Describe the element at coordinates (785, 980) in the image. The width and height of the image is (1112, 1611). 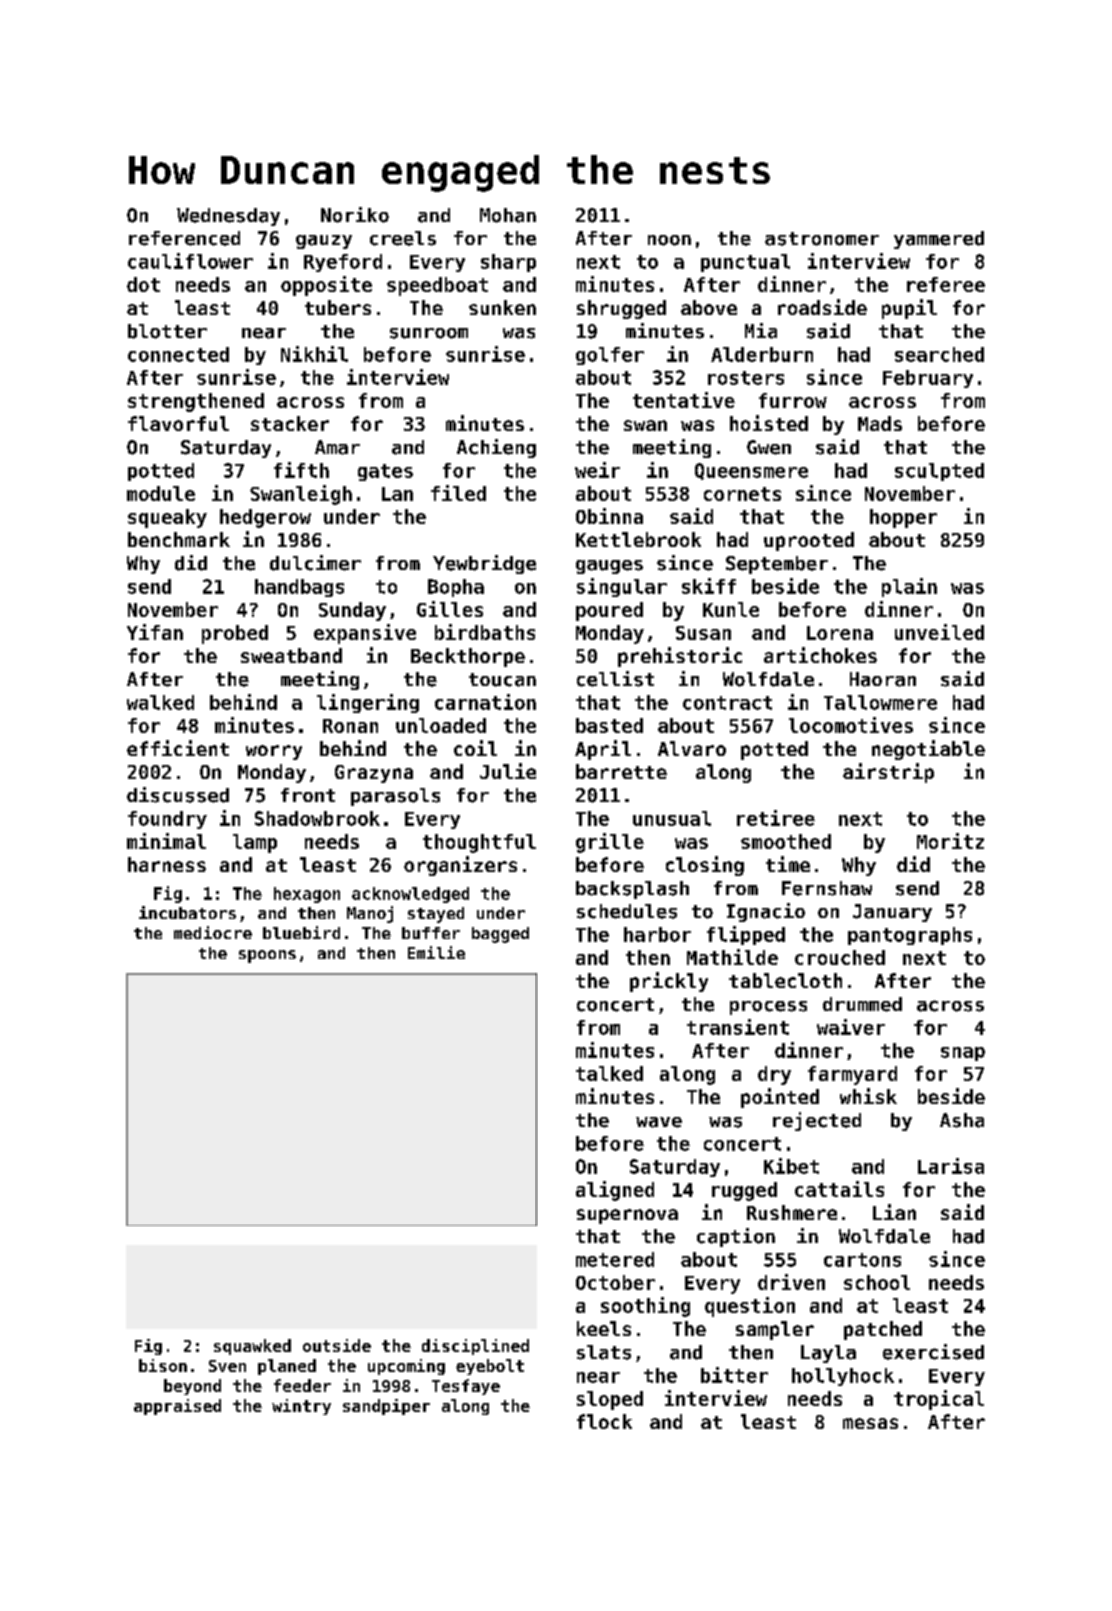
I see `tablecloth` at that location.
